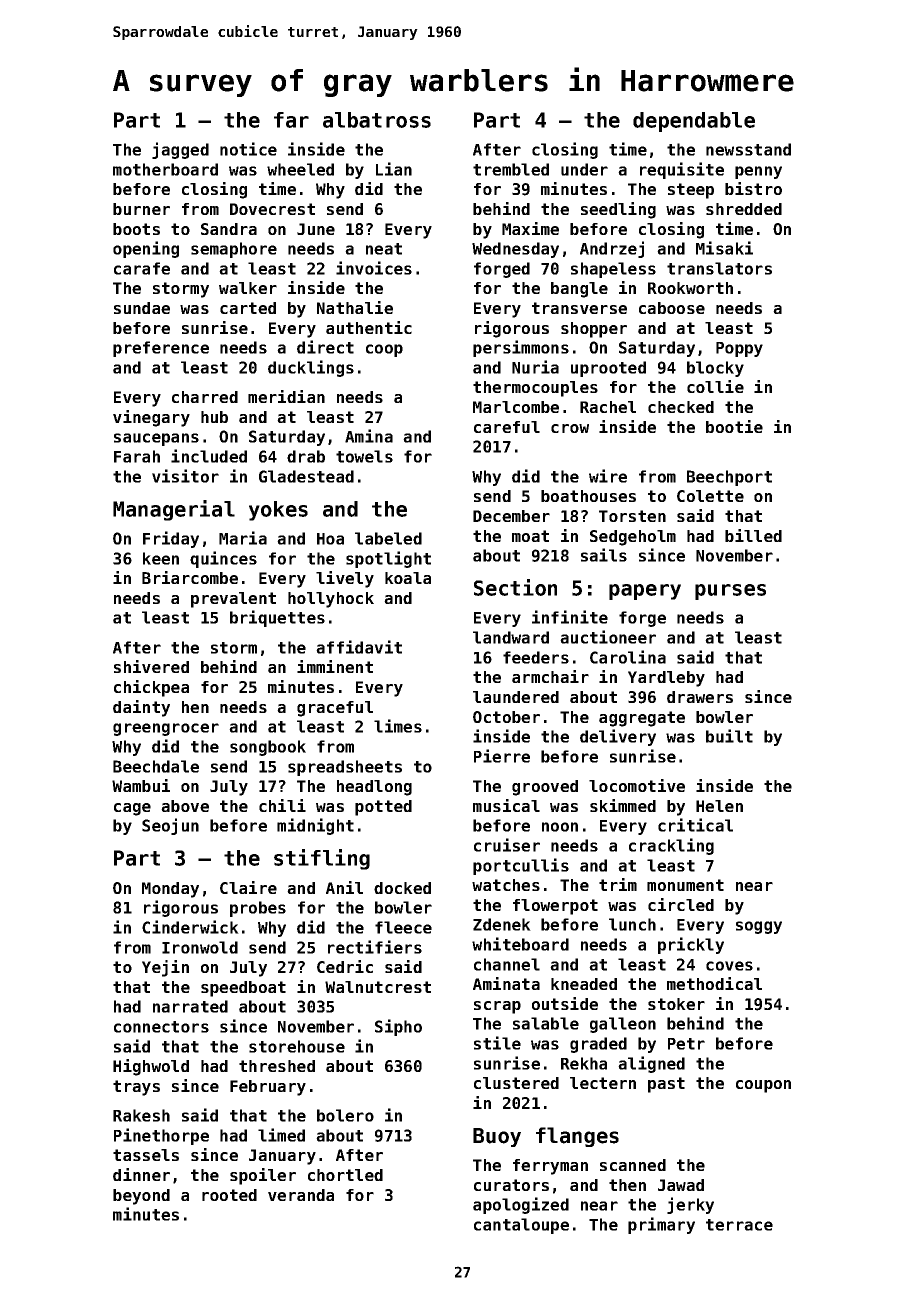 The height and width of the page is (1316, 908). What do you see at coordinates (516, 1083) in the page?
I see `clustered` at bounding box center [516, 1083].
